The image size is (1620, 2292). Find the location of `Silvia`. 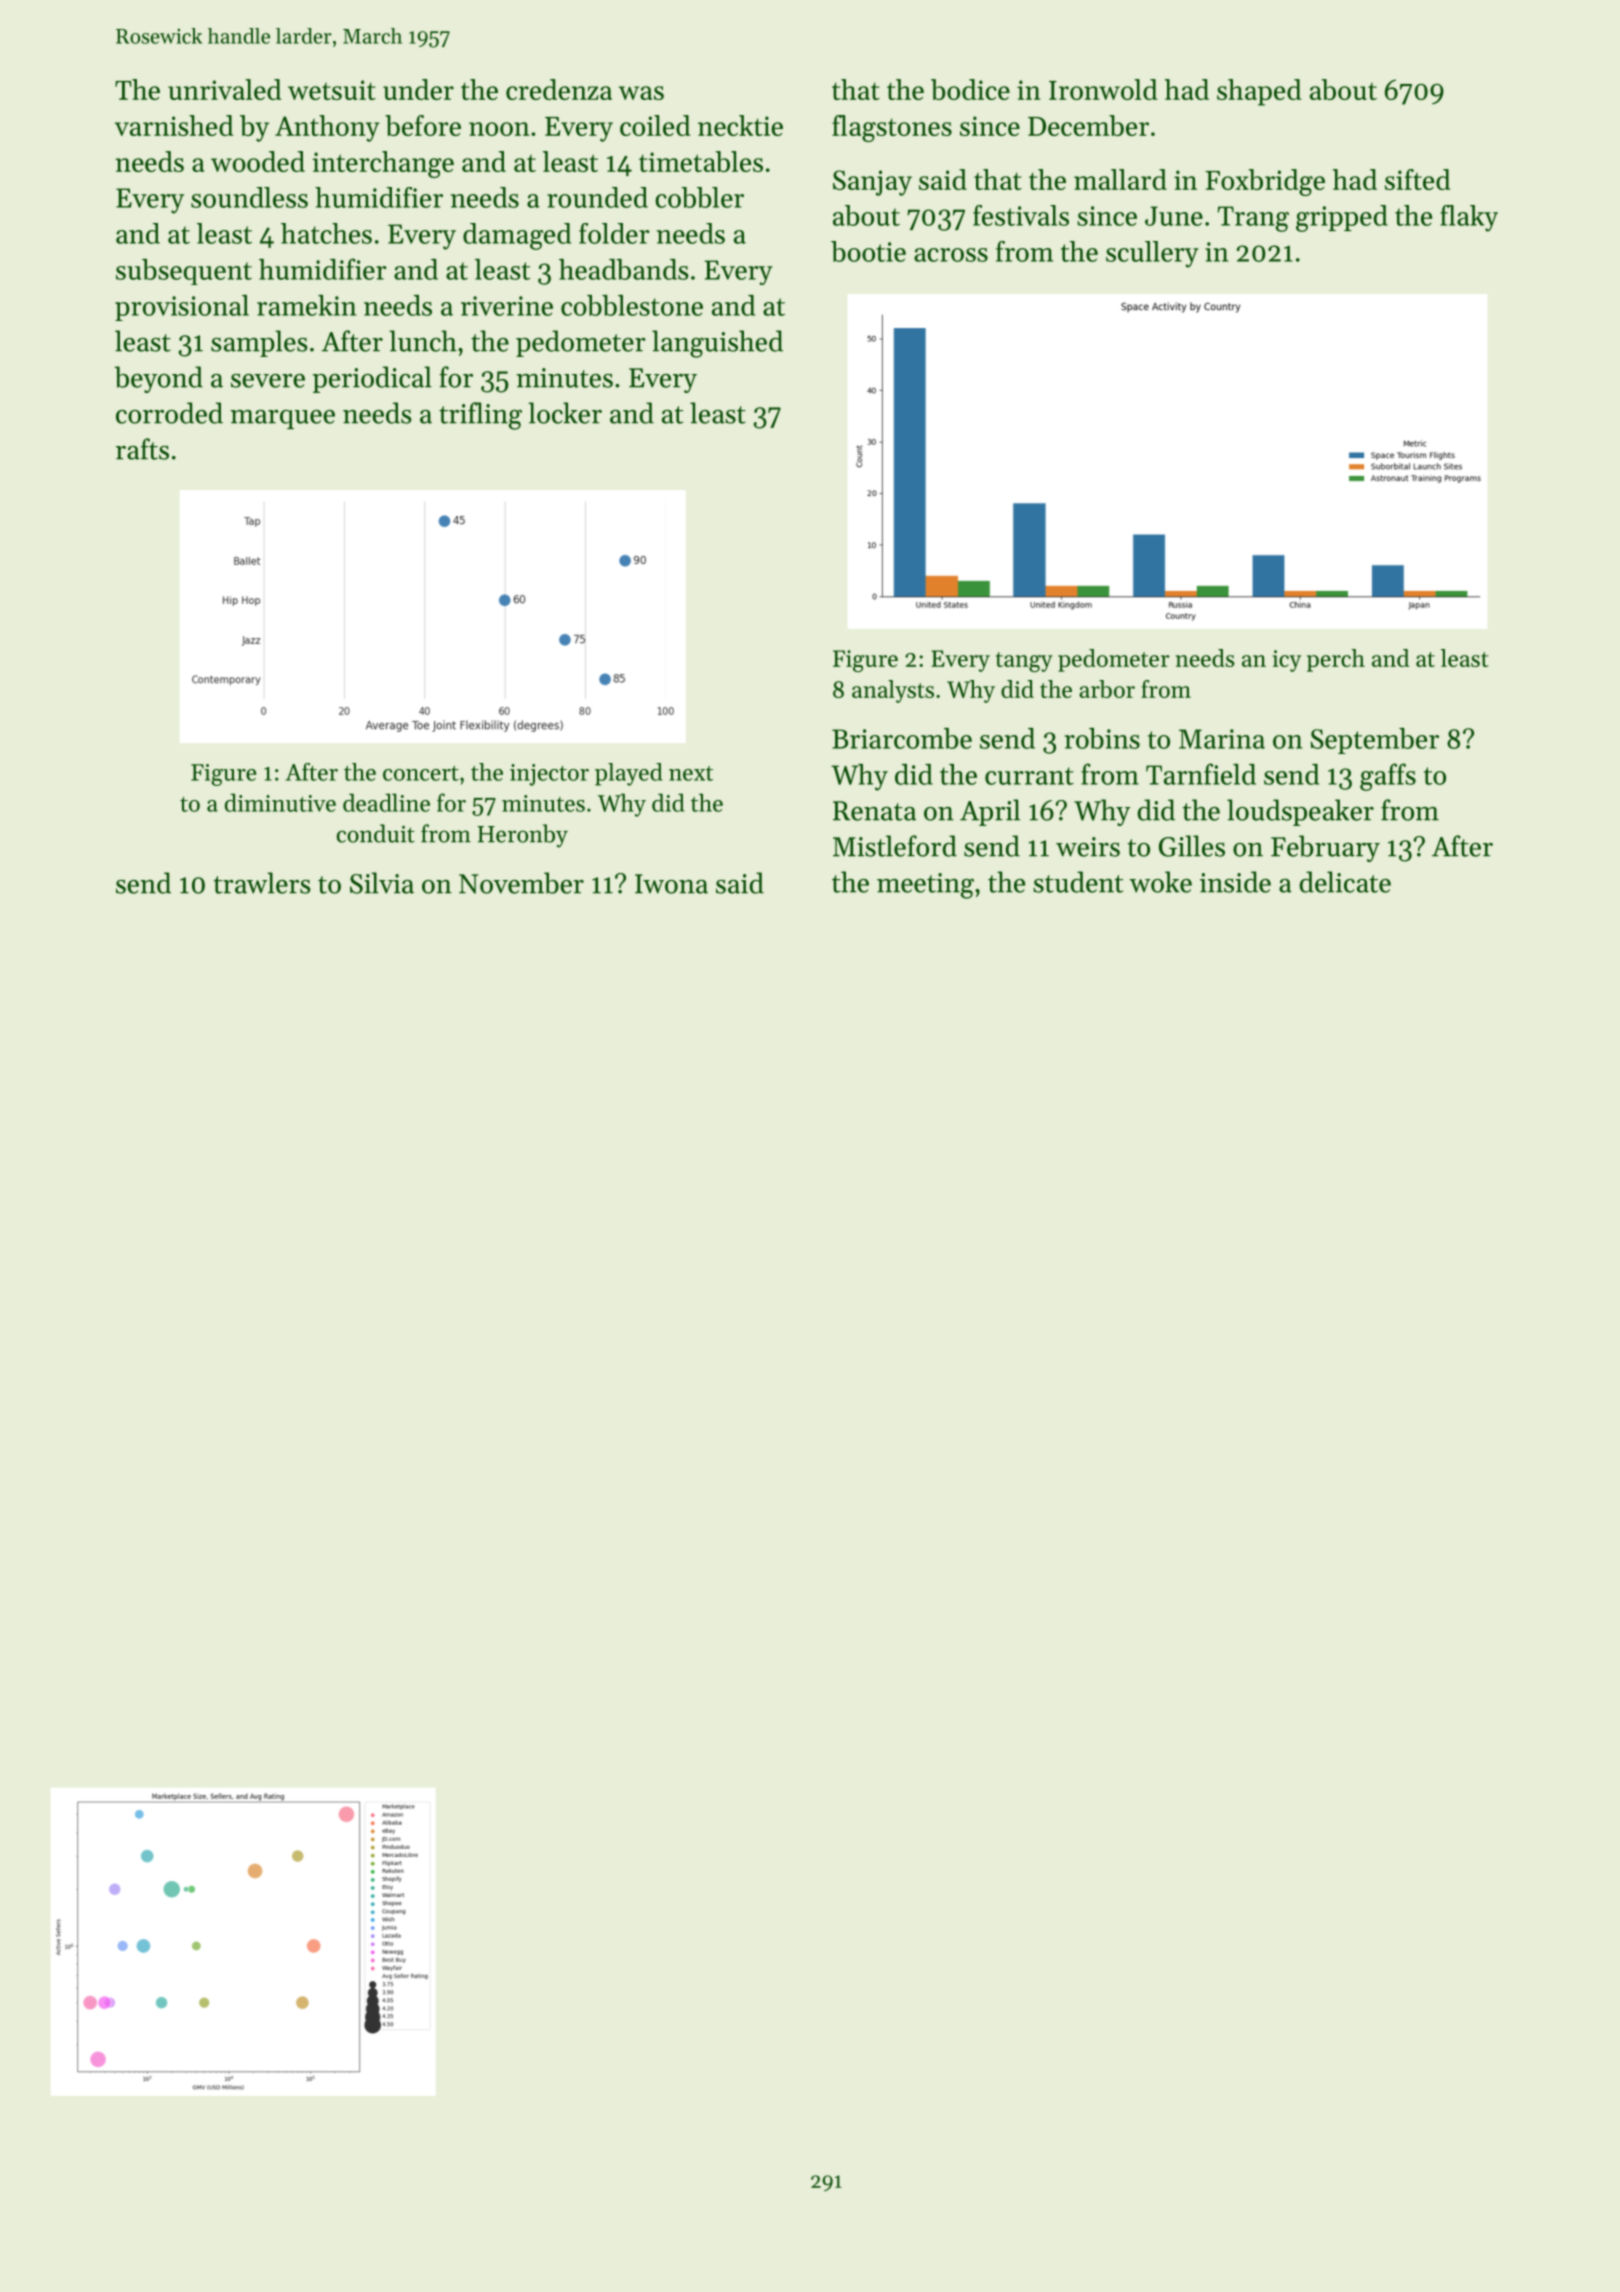

Silvia is located at coordinates (382, 883).
